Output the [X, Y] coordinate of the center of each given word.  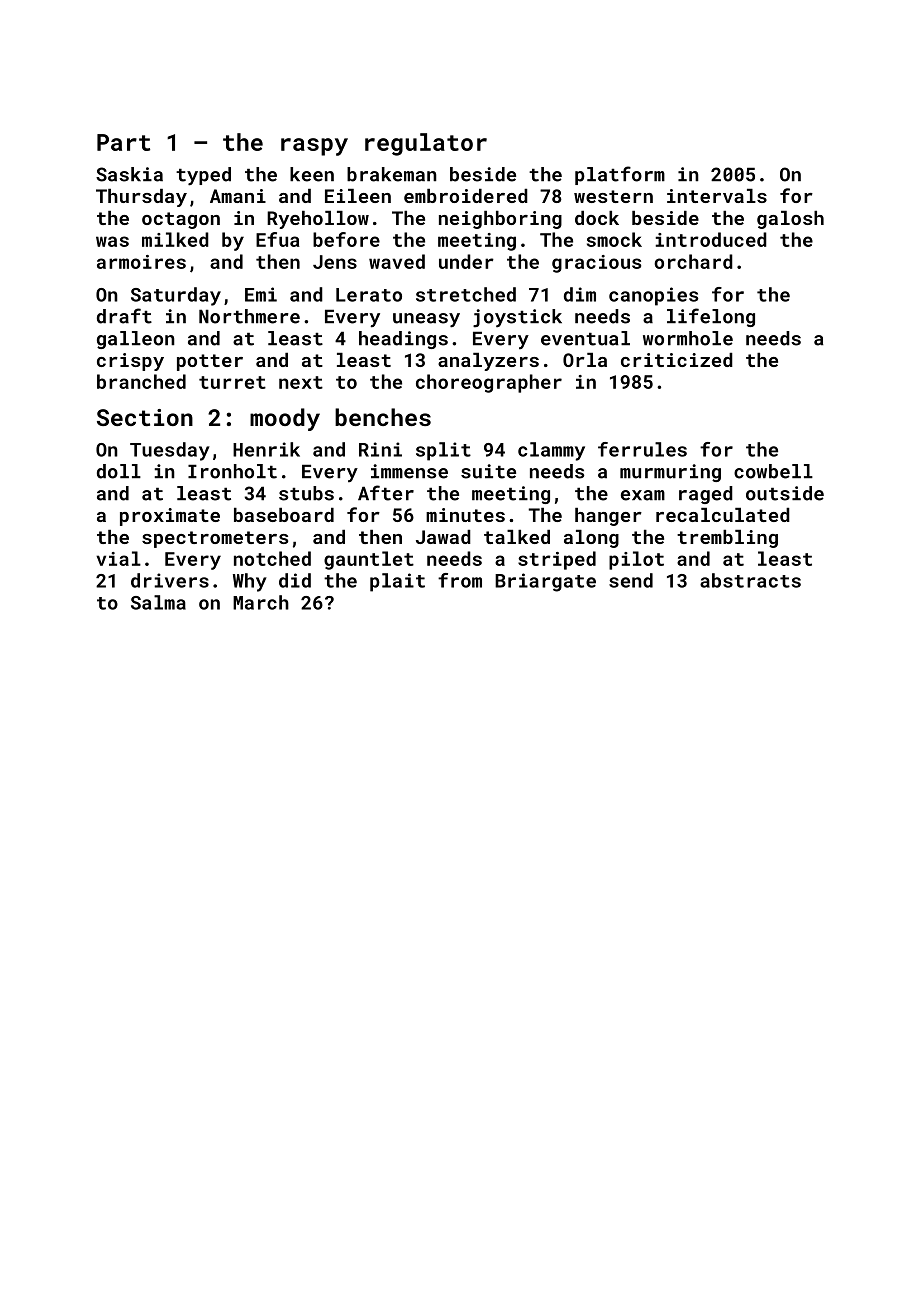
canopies [653, 296]
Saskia [129, 174]
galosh [790, 220]
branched [141, 381]
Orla [585, 360]
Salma [158, 602]
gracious [596, 264]
